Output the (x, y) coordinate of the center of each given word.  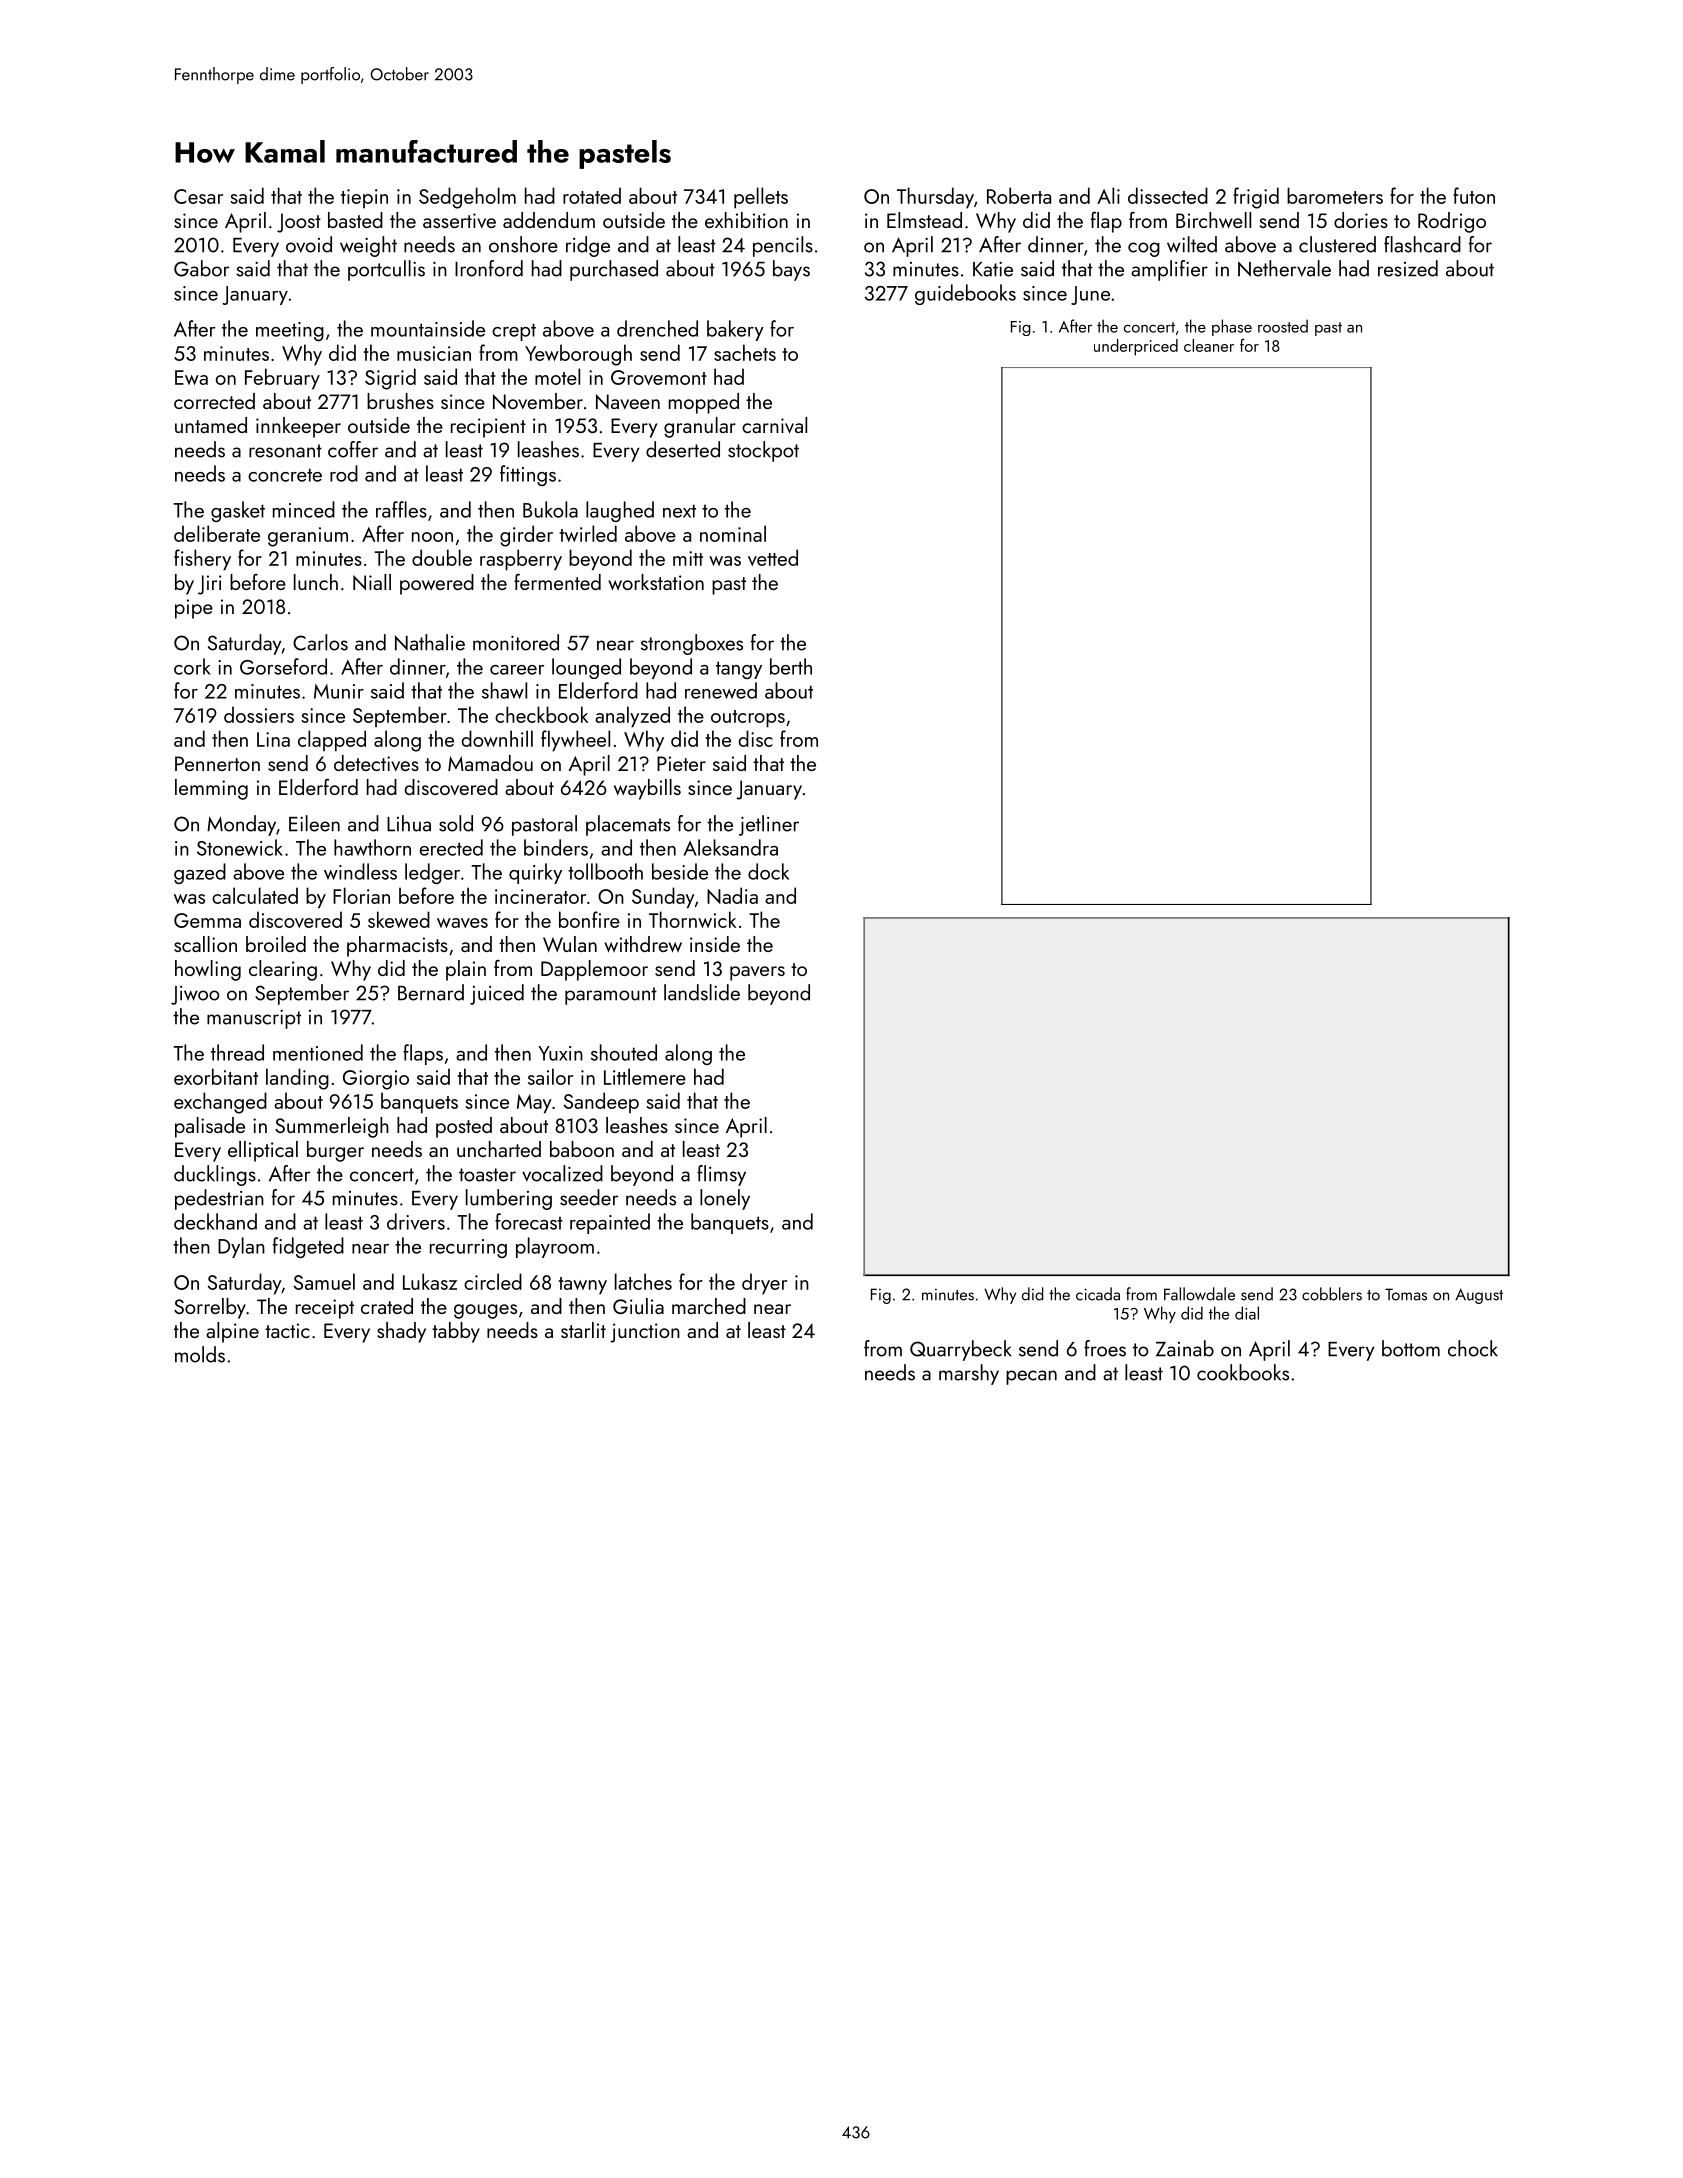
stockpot (763, 451)
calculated (255, 895)
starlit (583, 1330)
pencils (783, 246)
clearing (283, 970)
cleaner (1209, 345)
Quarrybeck (960, 1350)
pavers (757, 973)
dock (768, 871)
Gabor (201, 268)
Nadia (732, 895)
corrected (214, 401)
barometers (1335, 195)
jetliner (769, 825)
